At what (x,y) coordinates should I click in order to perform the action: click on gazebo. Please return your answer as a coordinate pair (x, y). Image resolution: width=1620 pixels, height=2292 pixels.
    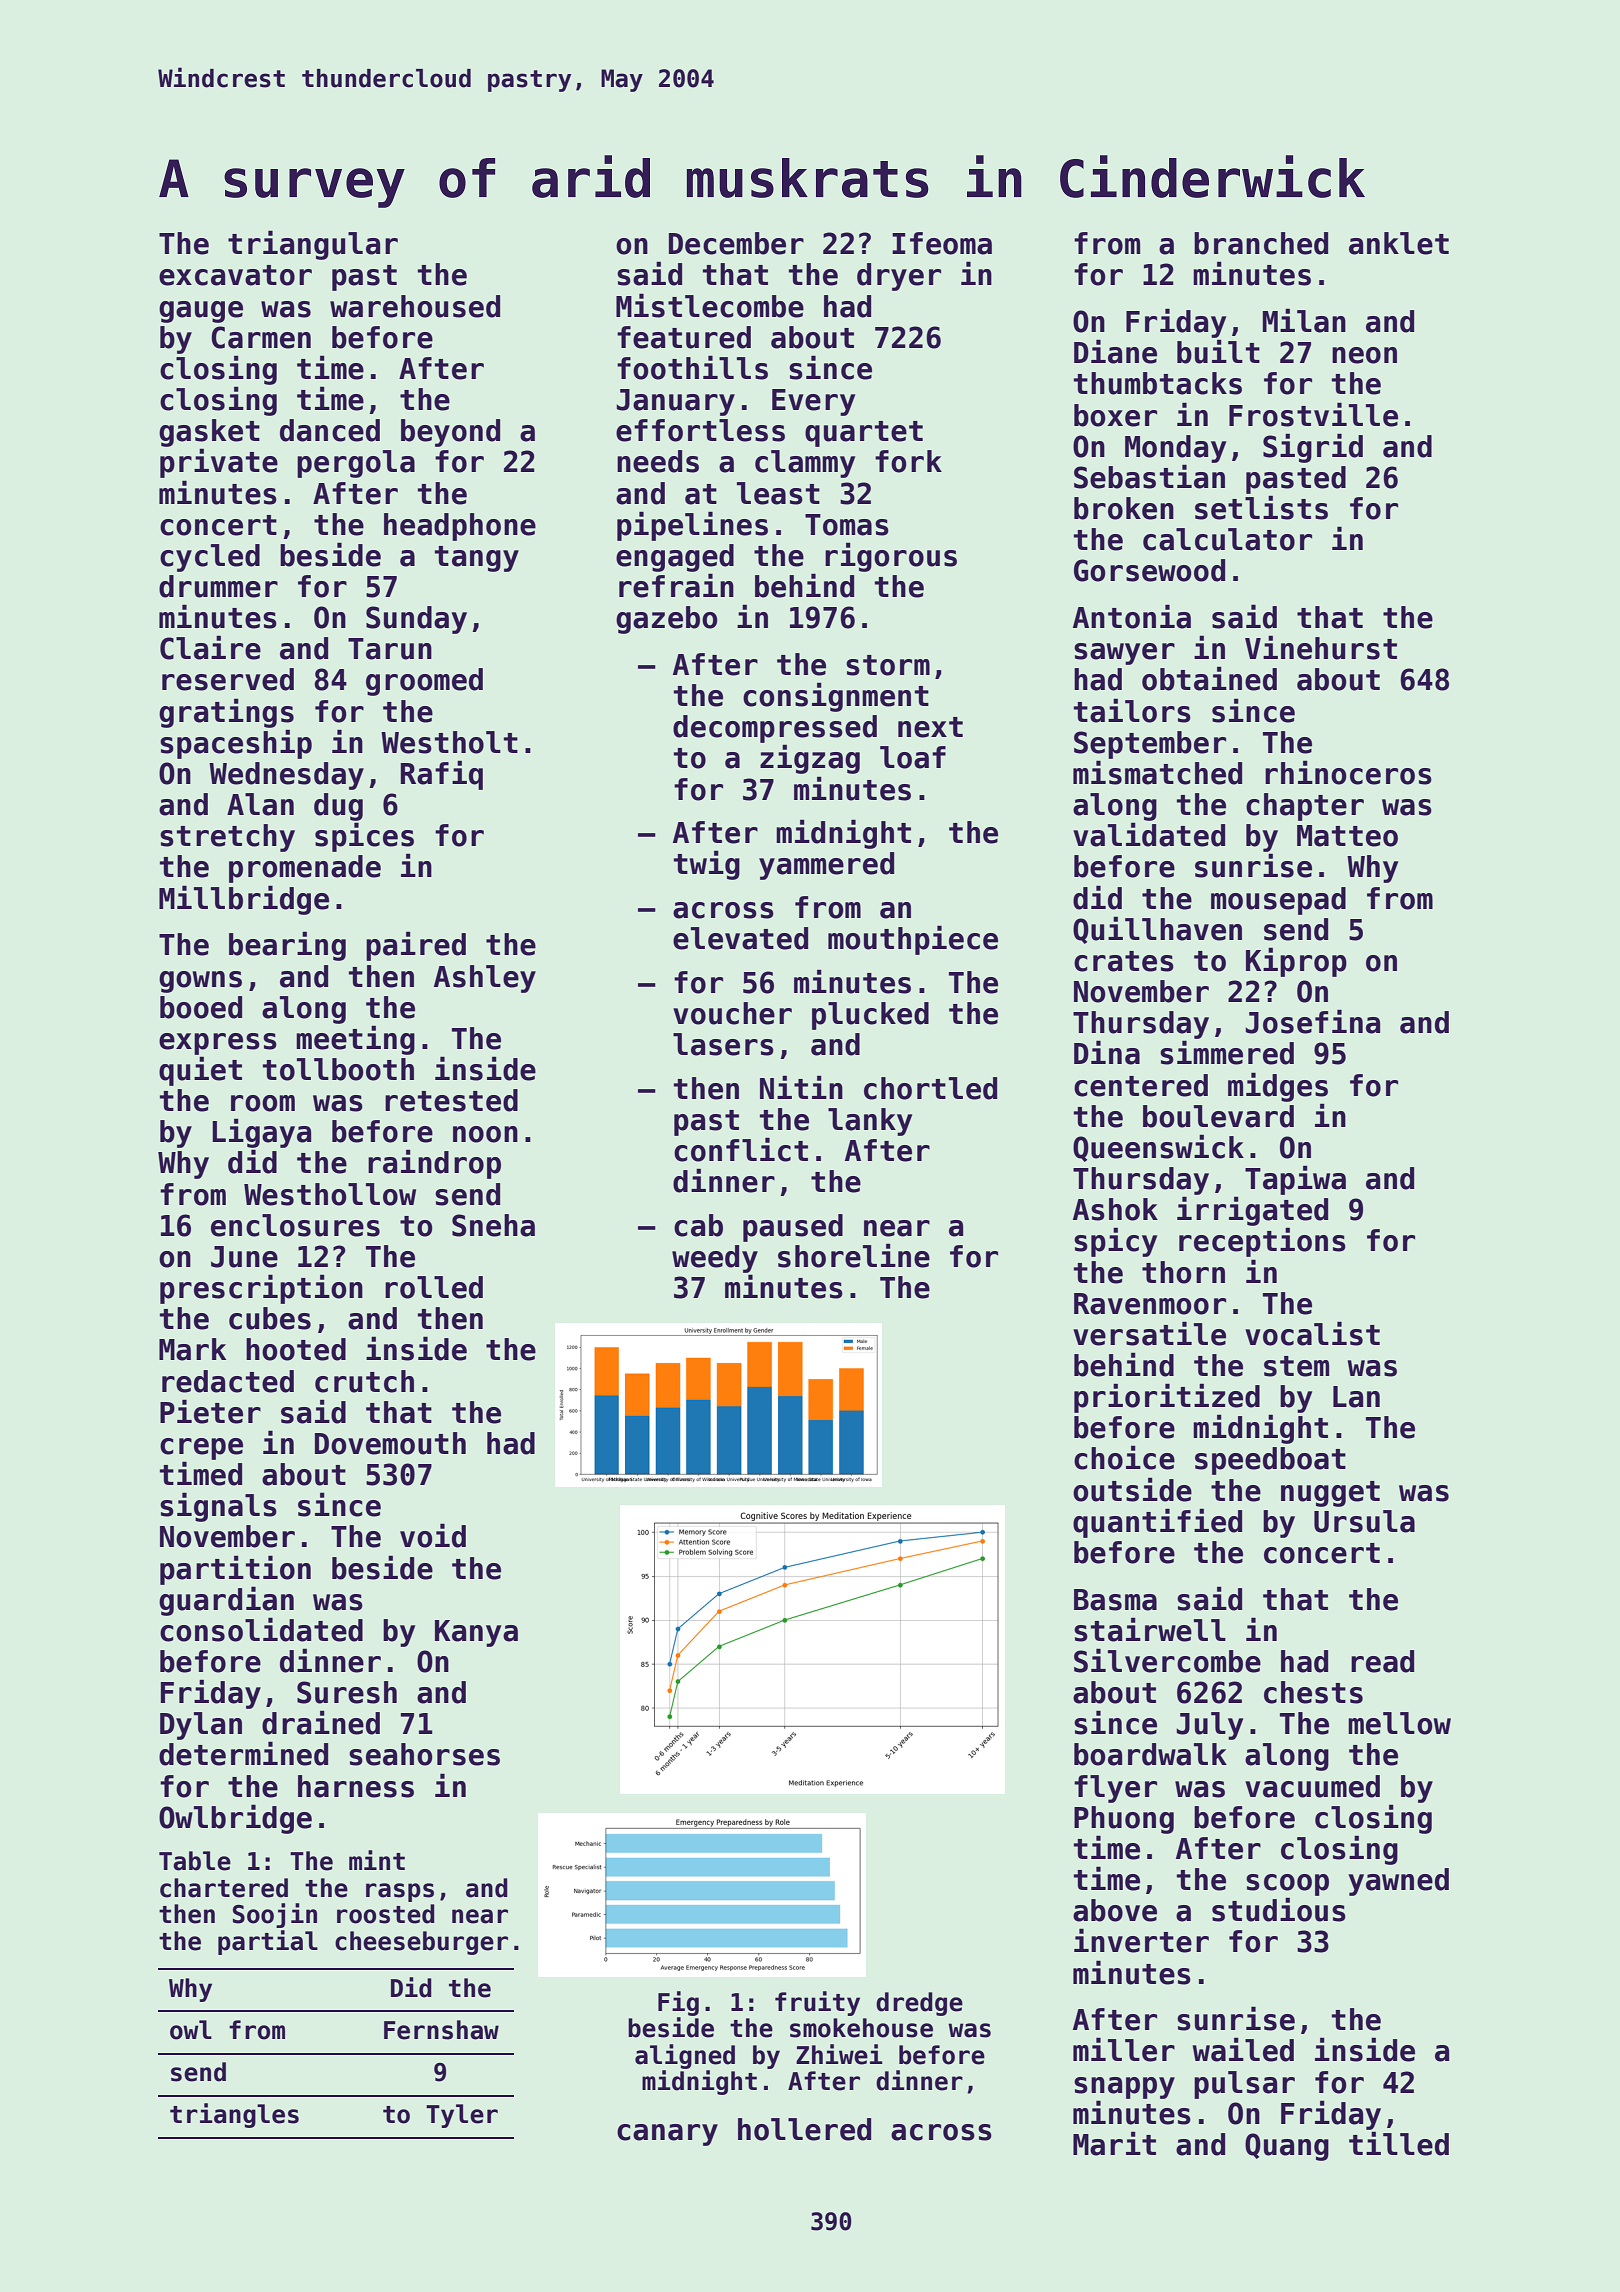
    Looking at the image, I should click on (667, 620).
